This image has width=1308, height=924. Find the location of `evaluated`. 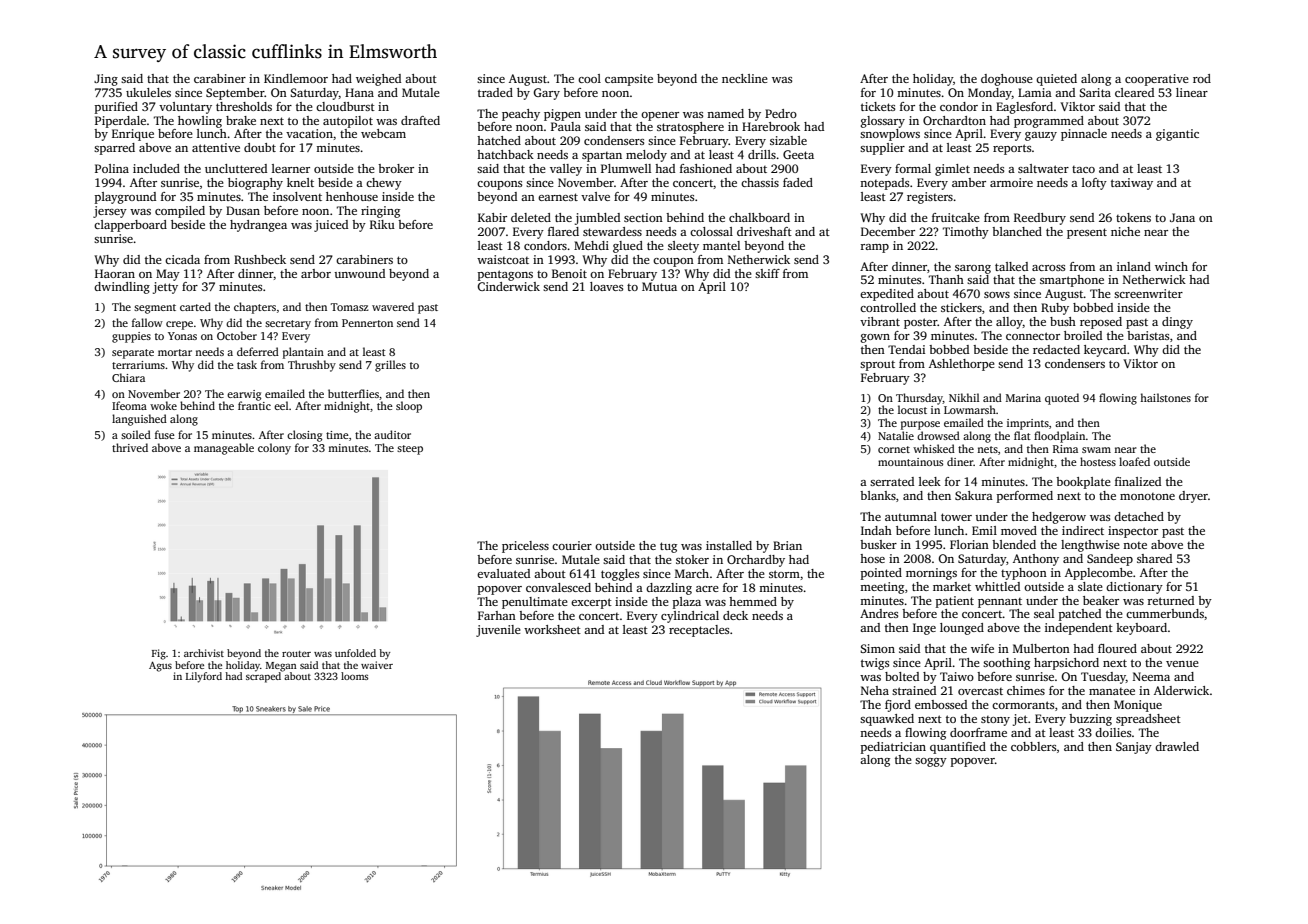

evaluated is located at coordinates (503, 573).
